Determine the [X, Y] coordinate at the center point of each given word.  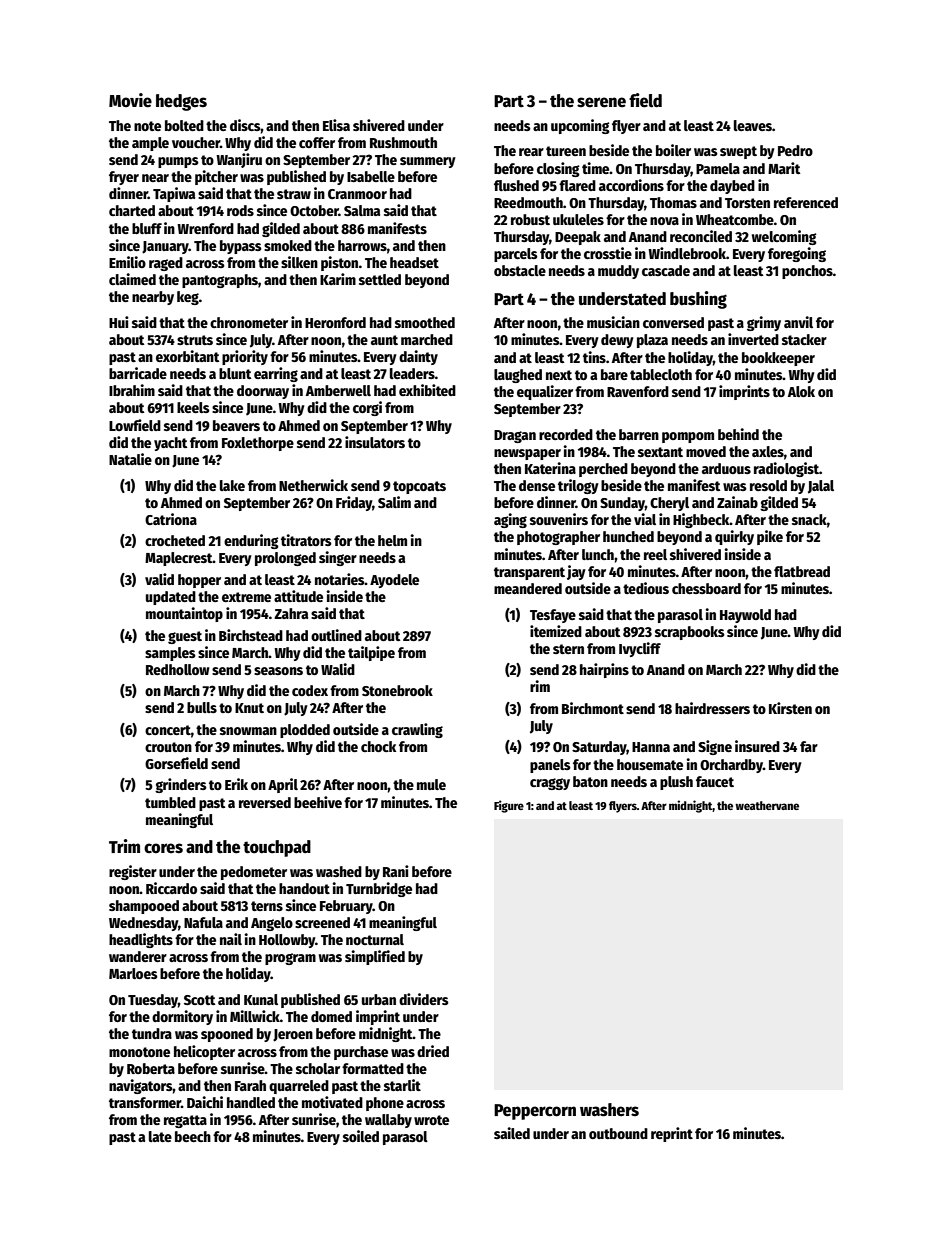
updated [171, 598]
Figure [509, 806]
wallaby [388, 1121]
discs [245, 125]
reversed [265, 802]
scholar [318, 1068]
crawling [417, 730]
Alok [801, 391]
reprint [672, 1134]
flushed [516, 185]
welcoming [784, 237]
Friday [354, 503]
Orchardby [731, 766]
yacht [170, 444]
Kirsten [790, 708]
